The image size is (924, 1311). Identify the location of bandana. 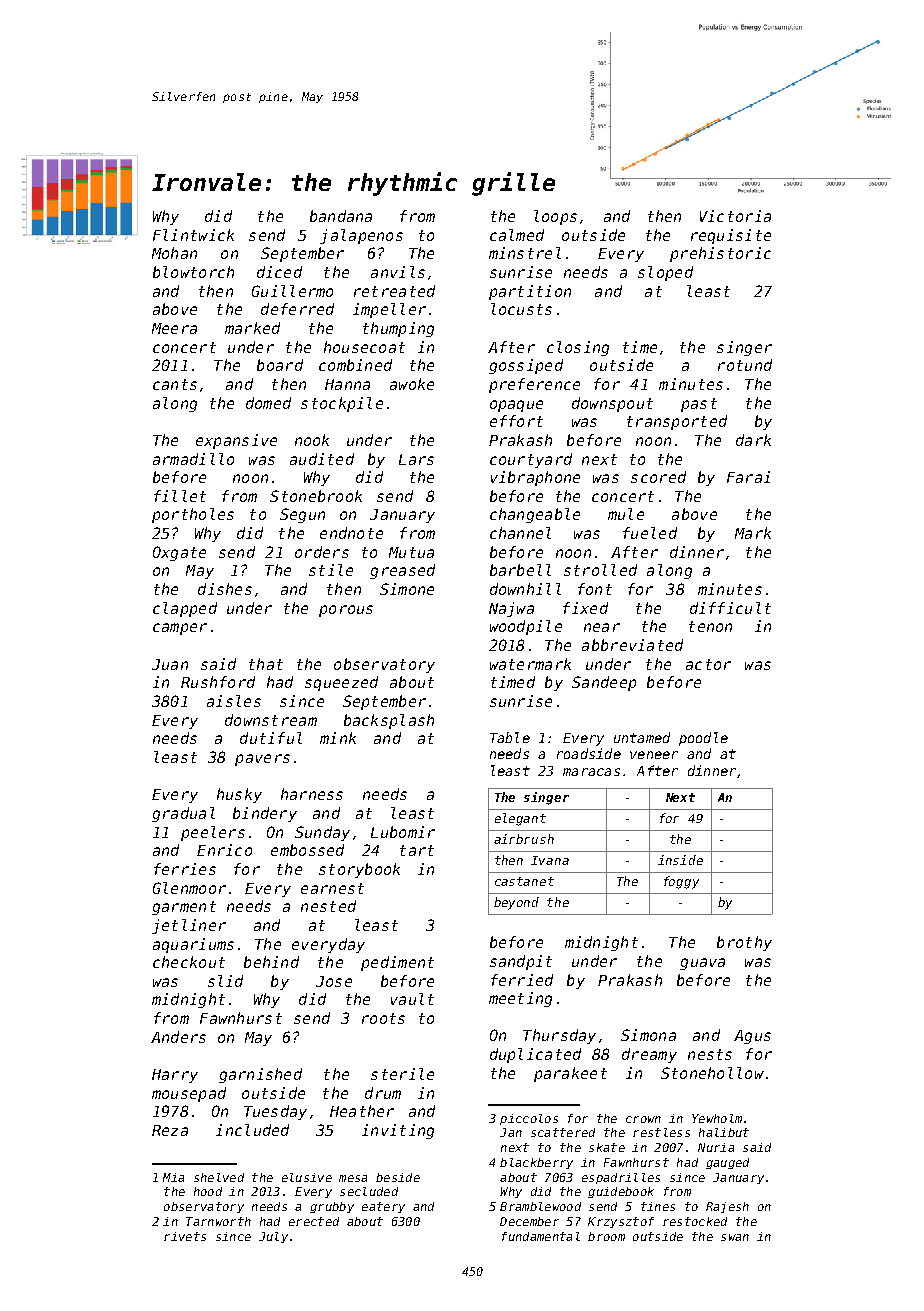
(341, 216).
